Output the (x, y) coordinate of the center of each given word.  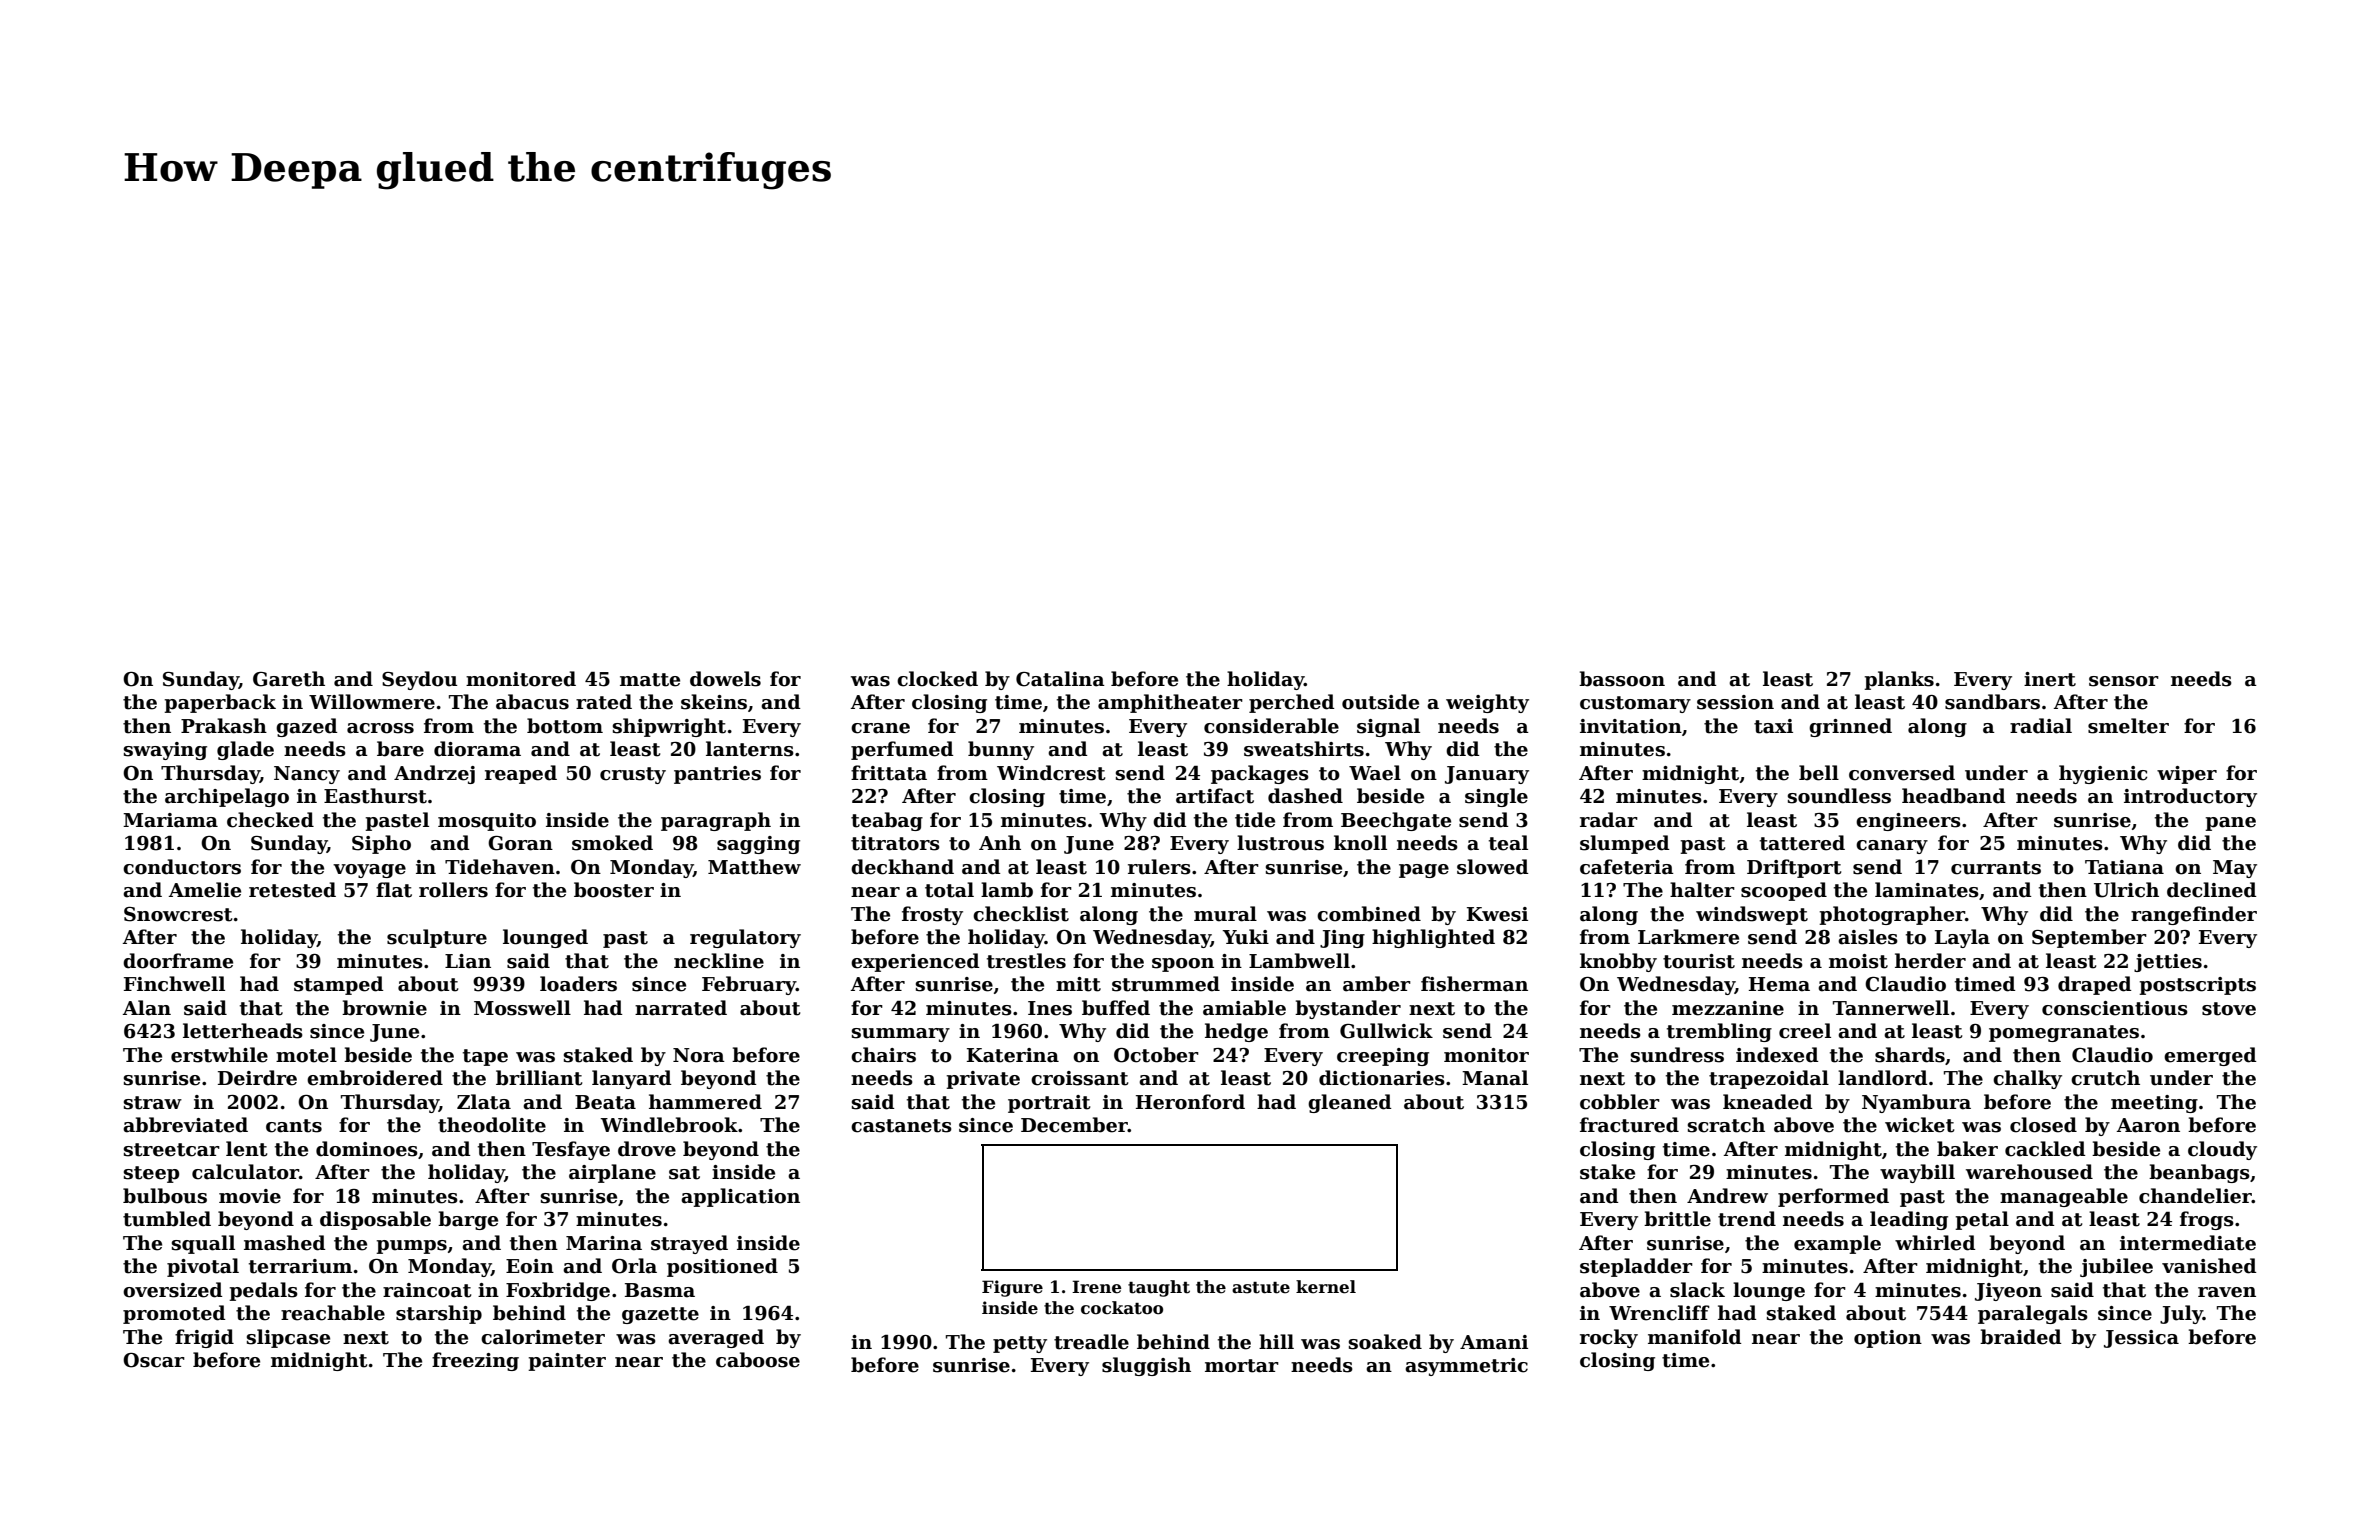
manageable (2064, 1197)
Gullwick (1386, 1031)
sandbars (1992, 702)
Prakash (224, 726)
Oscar (154, 1360)
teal (1508, 843)
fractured (1629, 1125)
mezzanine (1728, 1008)
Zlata (484, 1102)
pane (2230, 824)
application (740, 1197)
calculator (245, 1172)
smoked (612, 843)
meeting (2154, 1104)
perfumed (902, 750)
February (749, 985)
